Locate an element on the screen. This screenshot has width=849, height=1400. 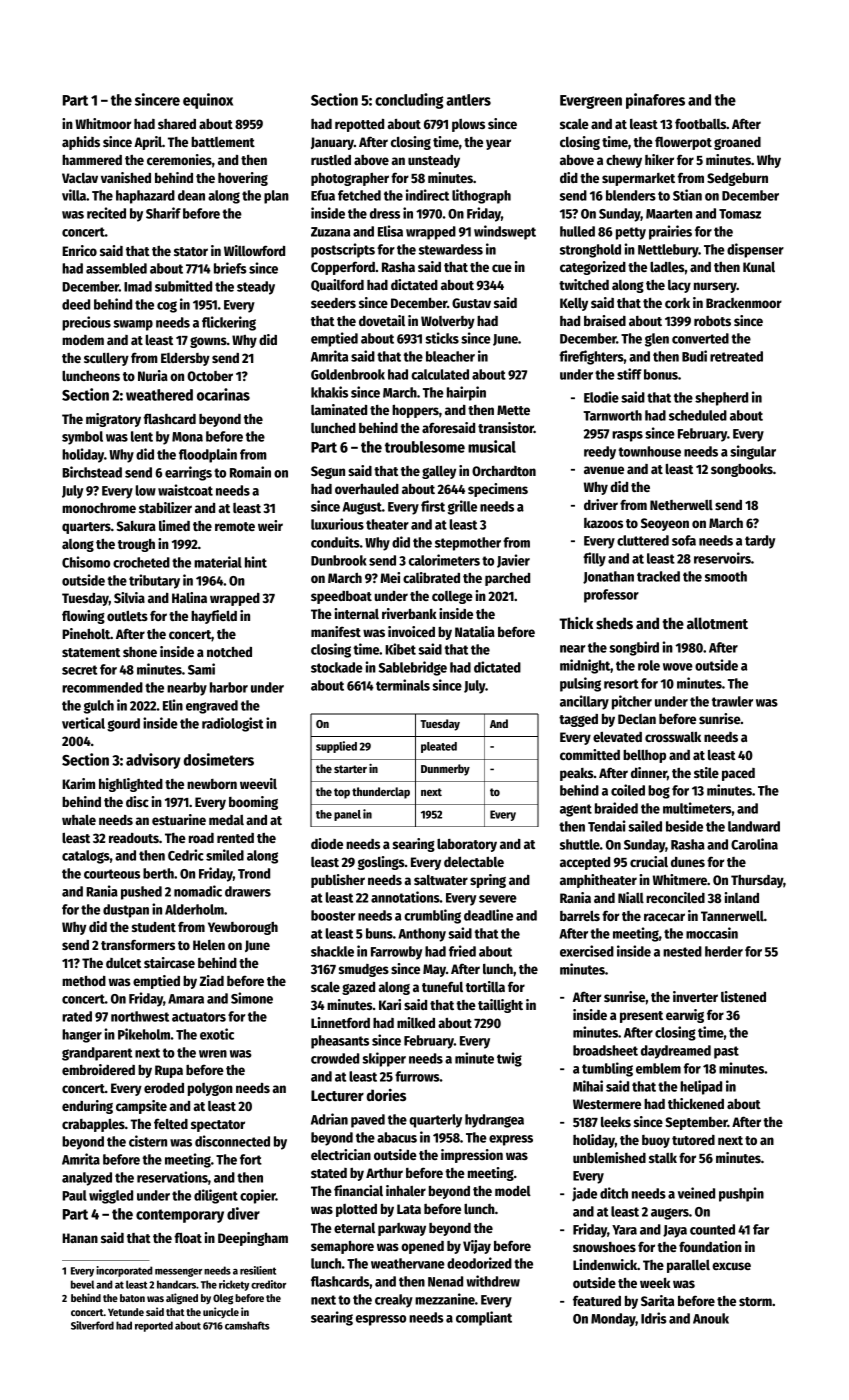
tributary is located at coordinates (154, 581).
